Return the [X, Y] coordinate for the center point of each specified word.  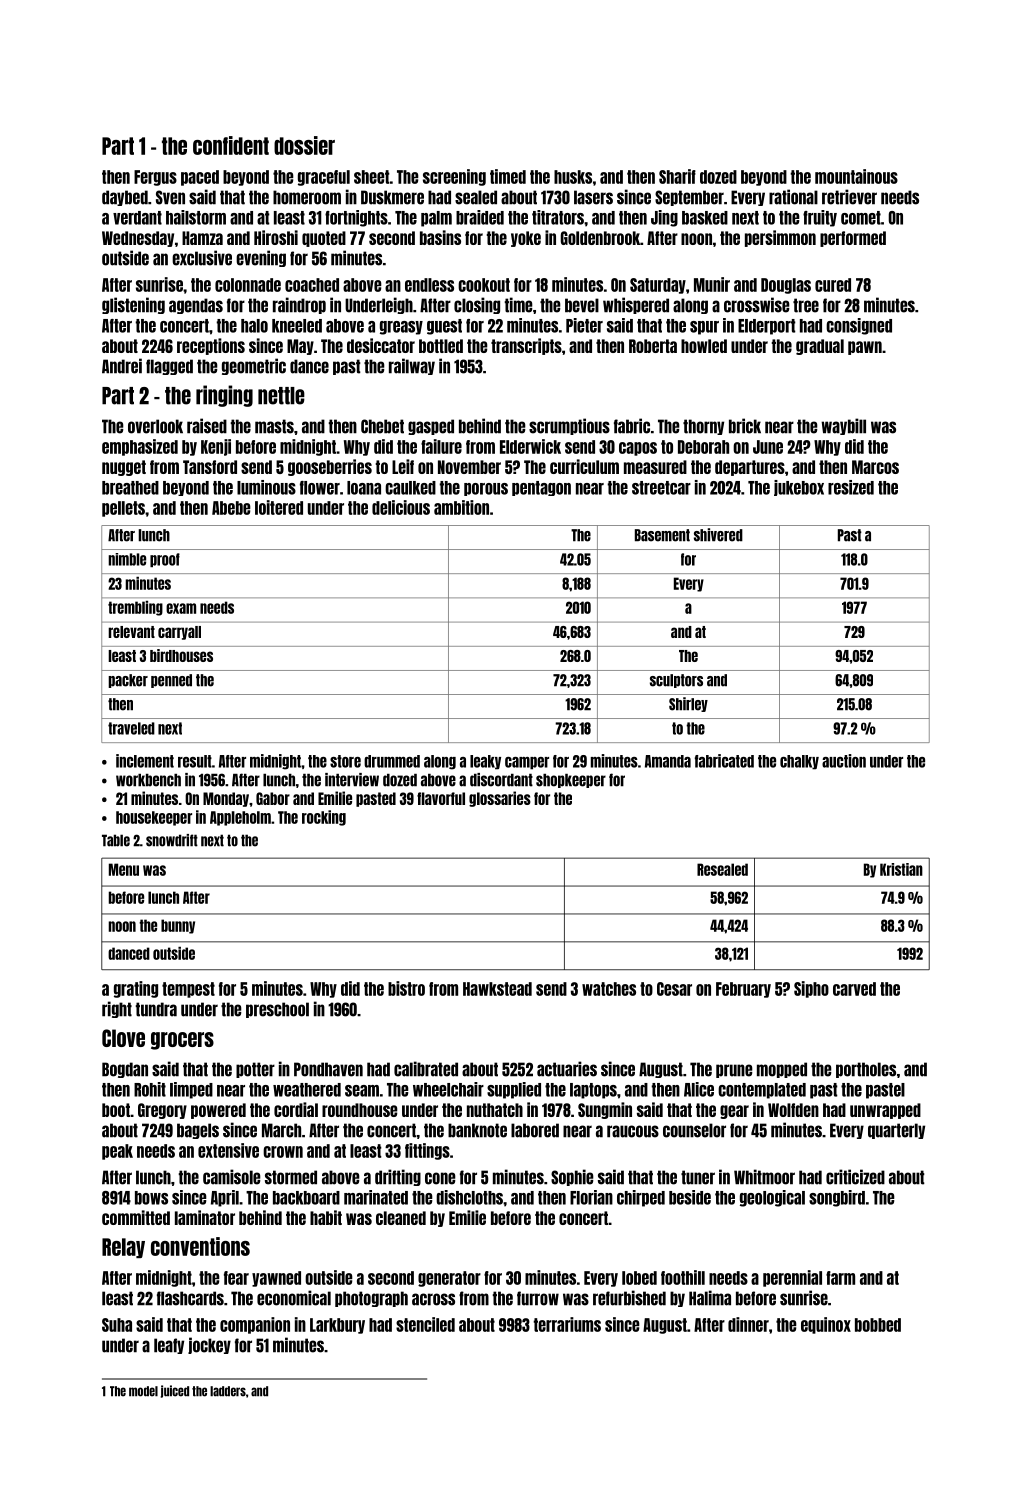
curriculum [584, 466]
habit [326, 1217]
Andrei [122, 366]
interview [352, 780]
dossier [304, 145]
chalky [799, 762]
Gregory [162, 1111]
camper [527, 763]
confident [231, 145]
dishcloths [469, 1197]
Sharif [677, 176]
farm [840, 1278]
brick [745, 426]
